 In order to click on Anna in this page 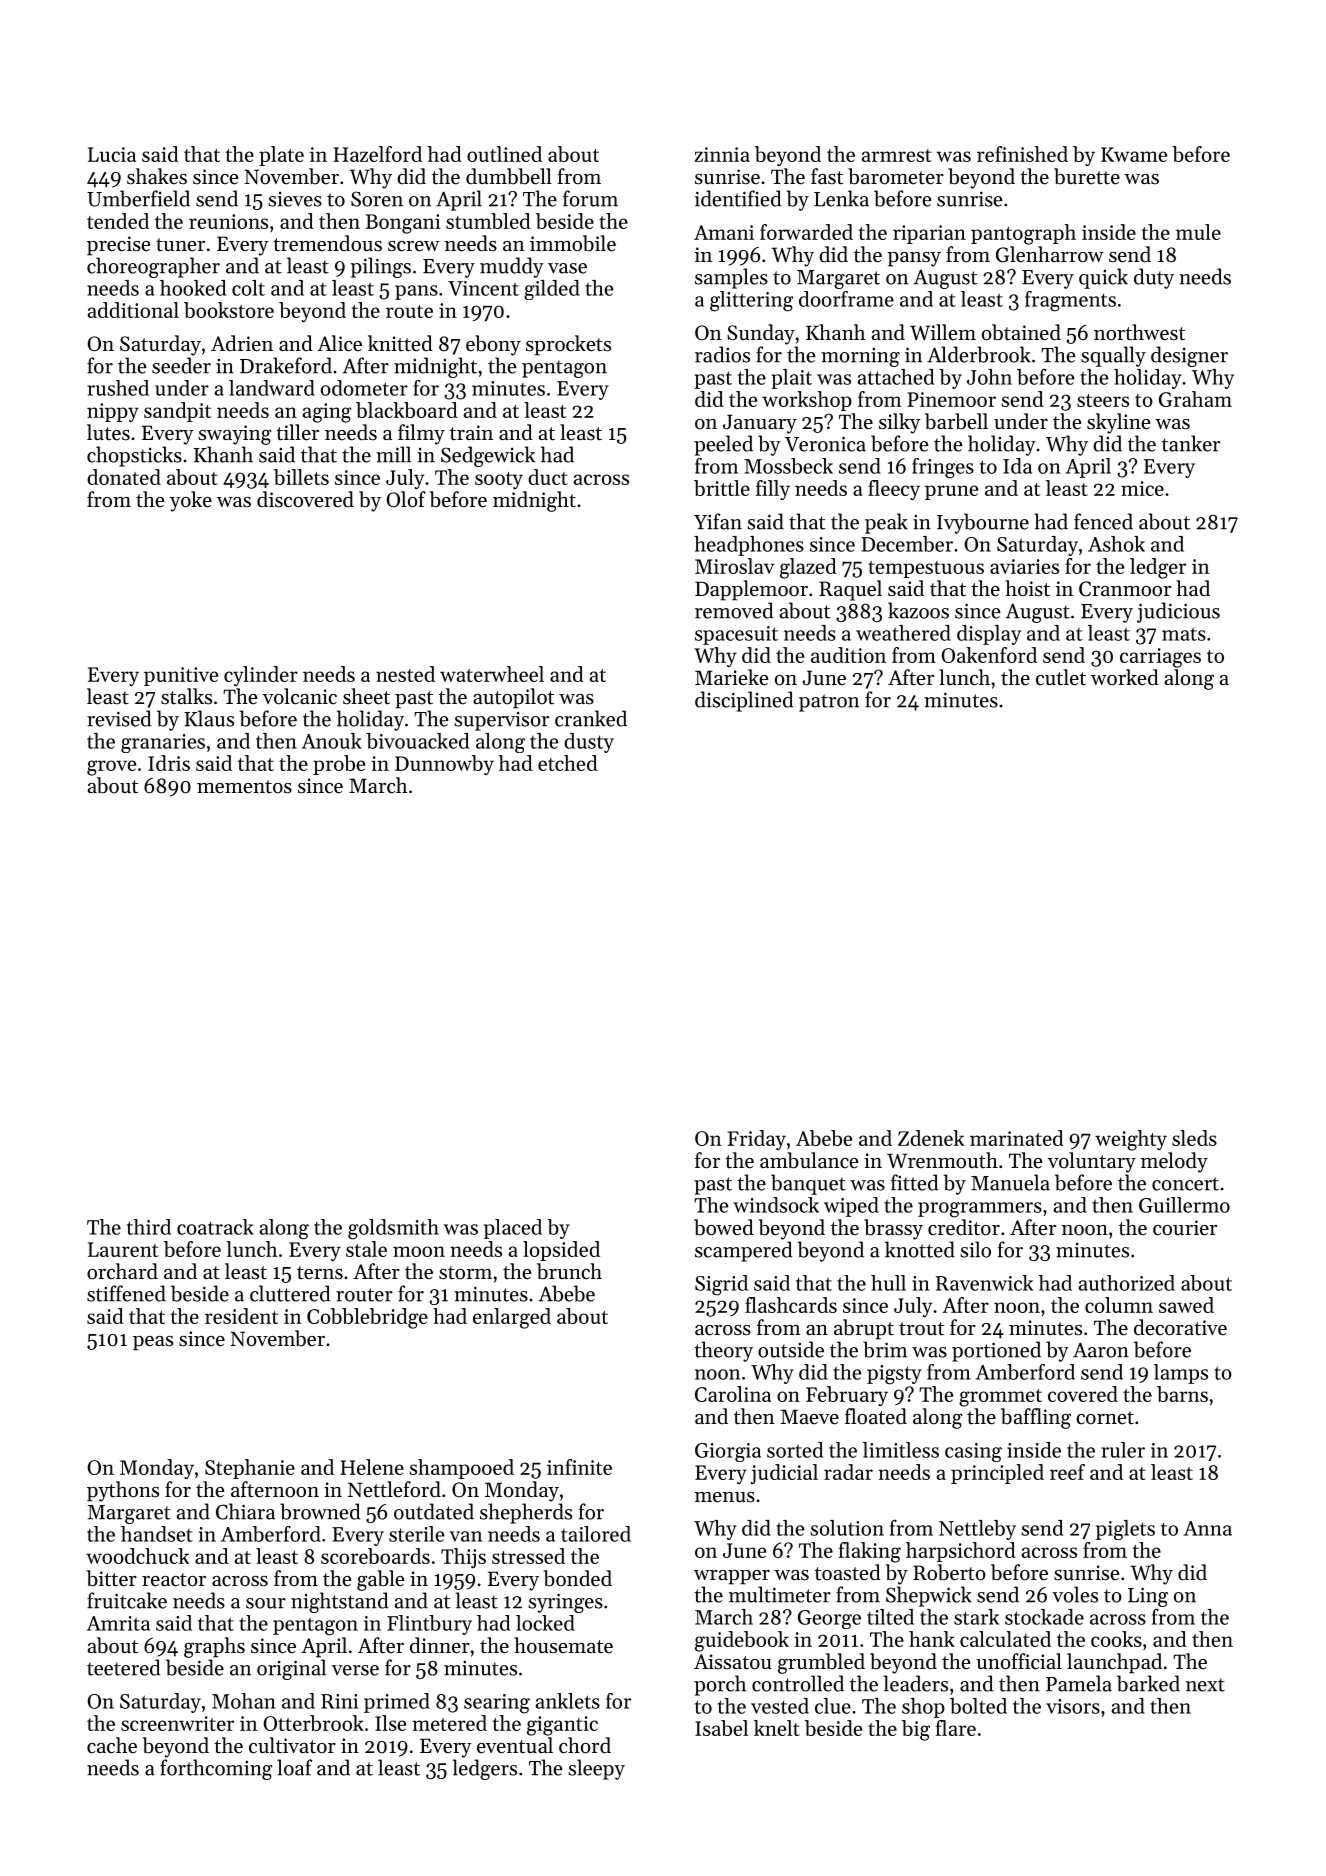, I will do `click(1208, 1528)`.
